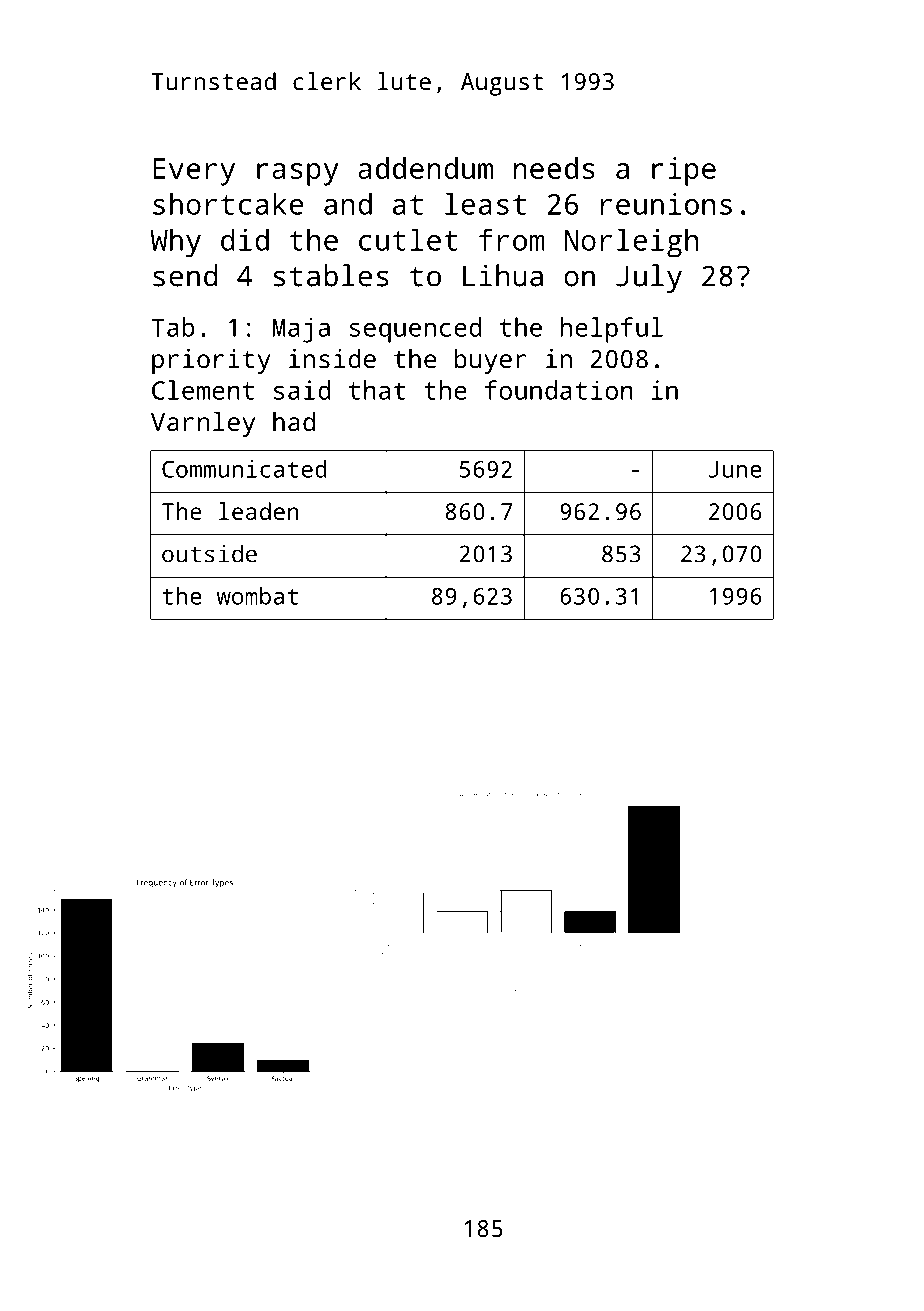 Image resolution: width=924 pixels, height=1311 pixels. What do you see at coordinates (203, 424) in the screenshot?
I see `Varnley` at bounding box center [203, 424].
